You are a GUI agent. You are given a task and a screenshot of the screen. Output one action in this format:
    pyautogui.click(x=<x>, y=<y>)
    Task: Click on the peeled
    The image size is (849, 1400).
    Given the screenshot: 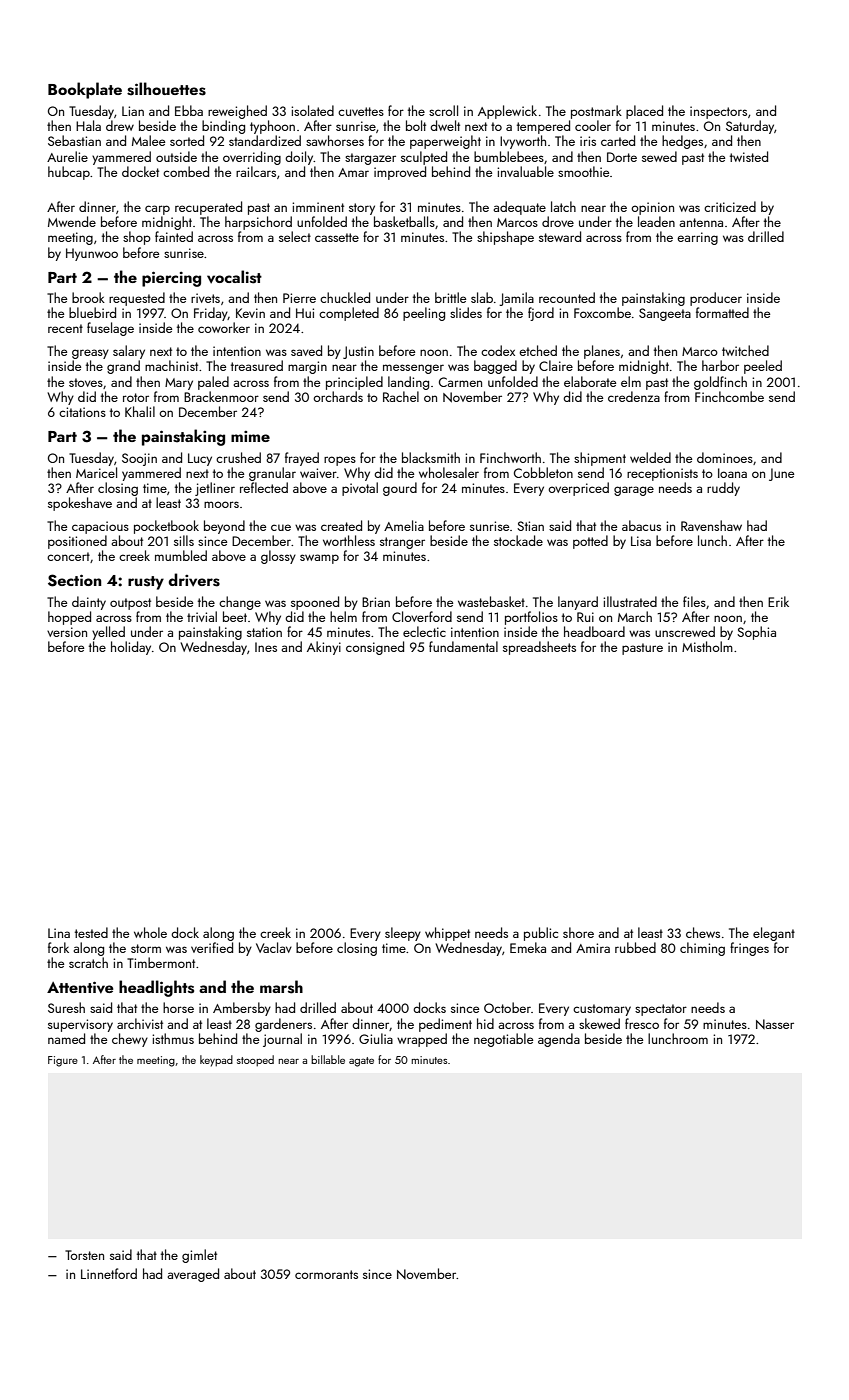 What is the action you would take?
    pyautogui.click(x=763, y=367)
